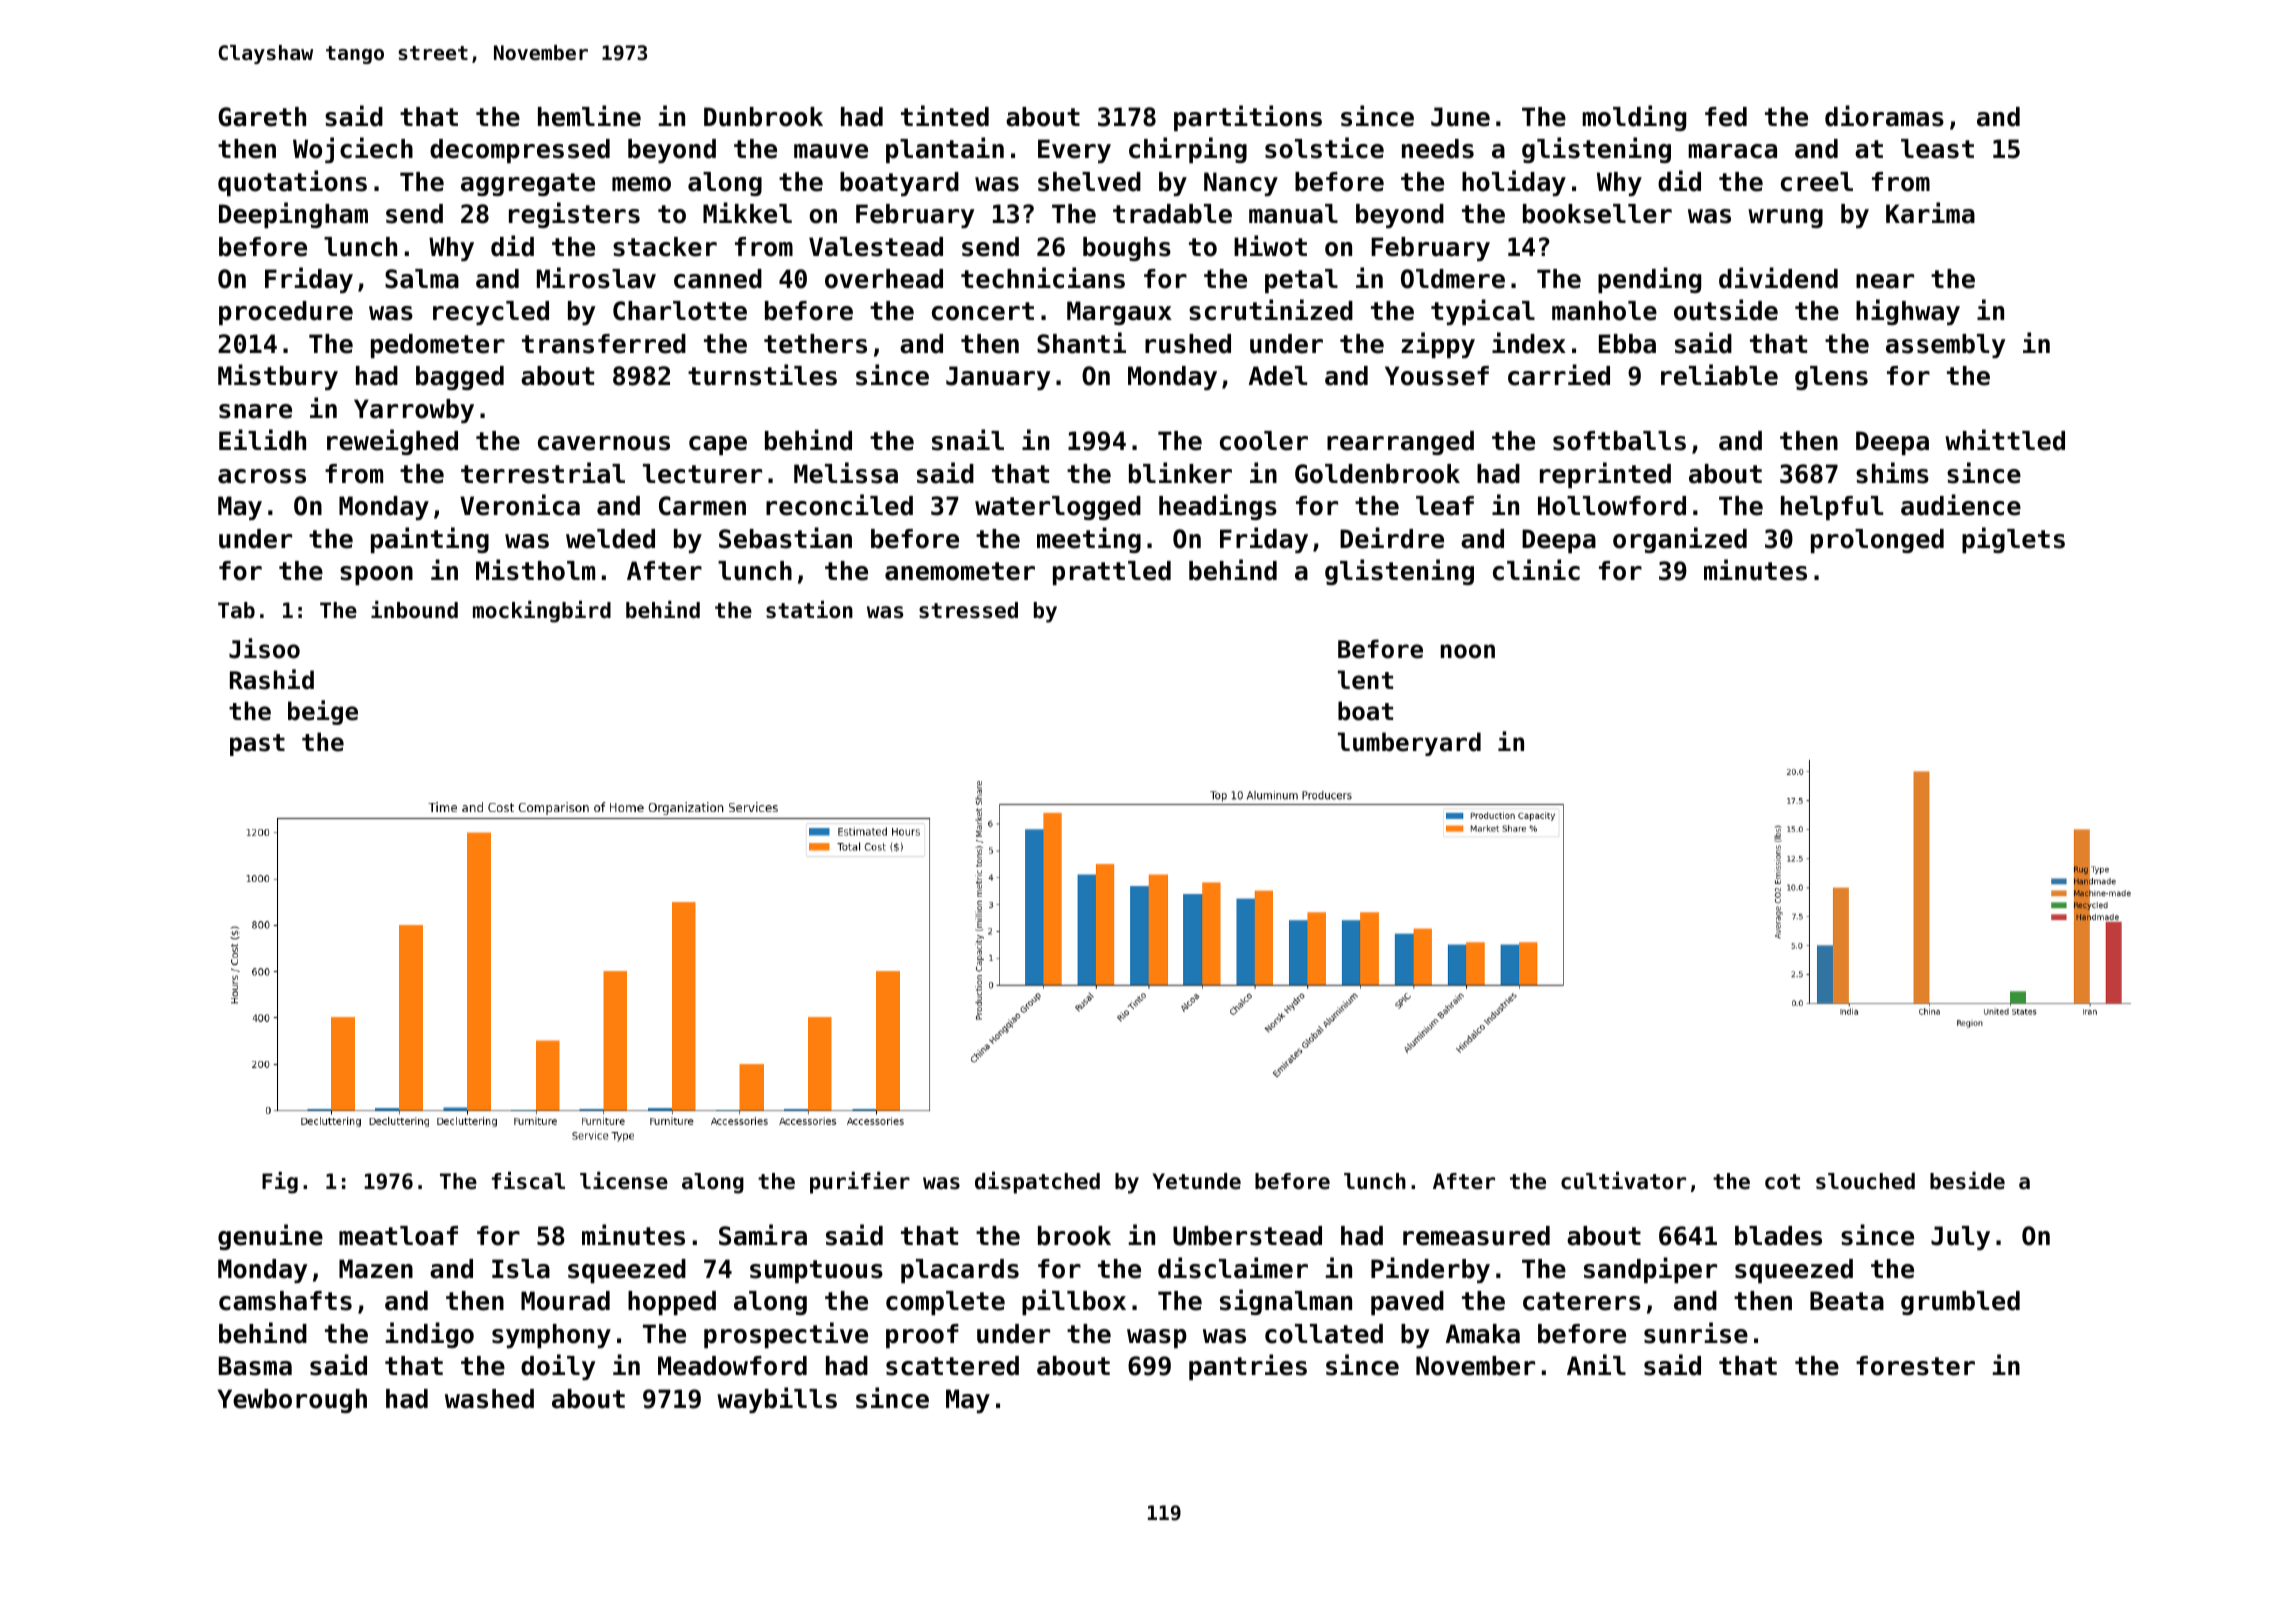 This image has width=2292, height=1620. What do you see at coordinates (1365, 680) in the image?
I see `lent` at bounding box center [1365, 680].
